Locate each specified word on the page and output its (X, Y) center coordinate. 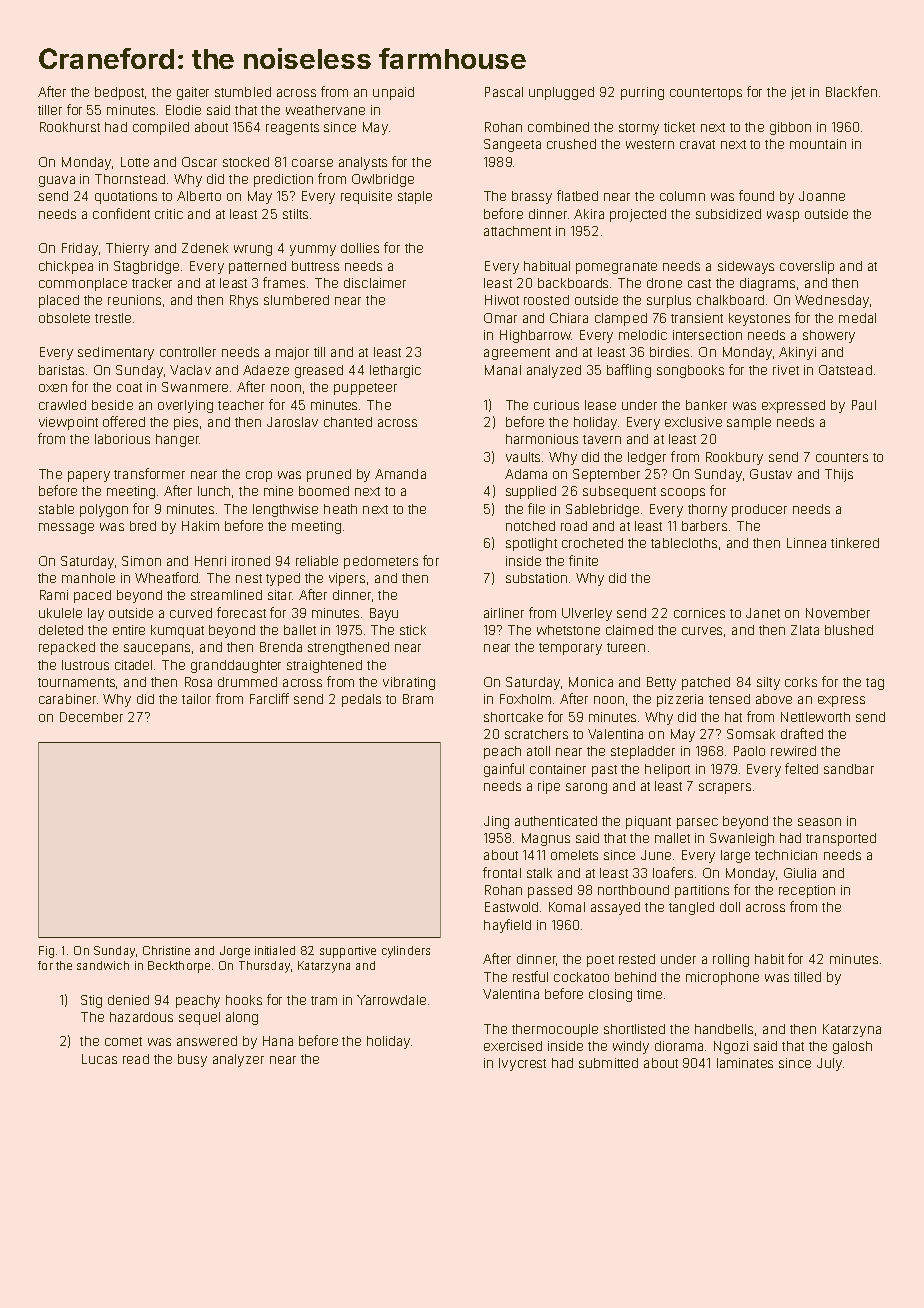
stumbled (243, 92)
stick (413, 630)
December (91, 717)
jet (798, 93)
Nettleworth (815, 717)
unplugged (561, 93)
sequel (199, 1018)
